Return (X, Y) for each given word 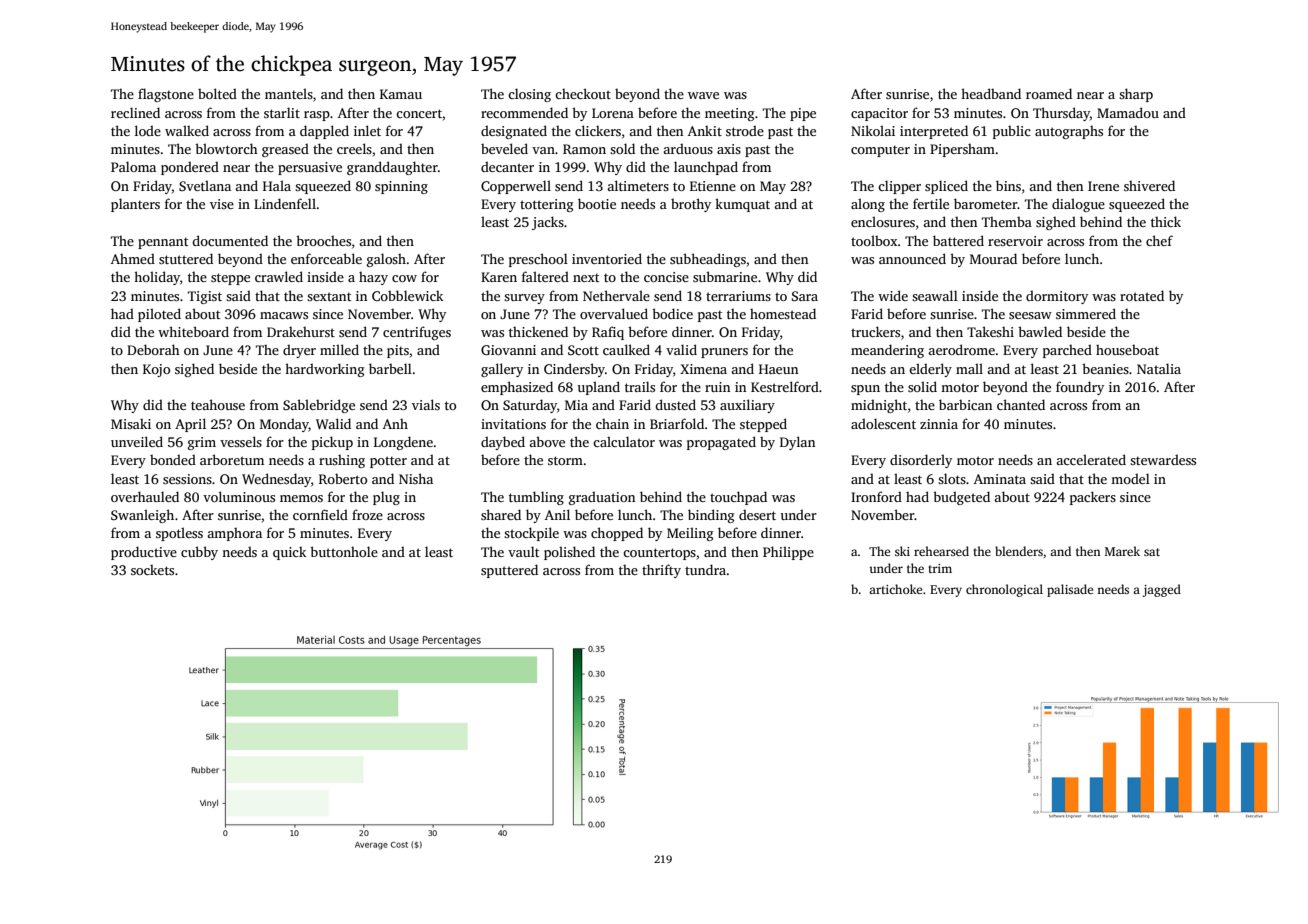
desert (757, 514)
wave (703, 95)
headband (991, 93)
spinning (401, 187)
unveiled (137, 441)
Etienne (713, 186)
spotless (179, 534)
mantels (289, 93)
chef (1159, 240)
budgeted (961, 498)
